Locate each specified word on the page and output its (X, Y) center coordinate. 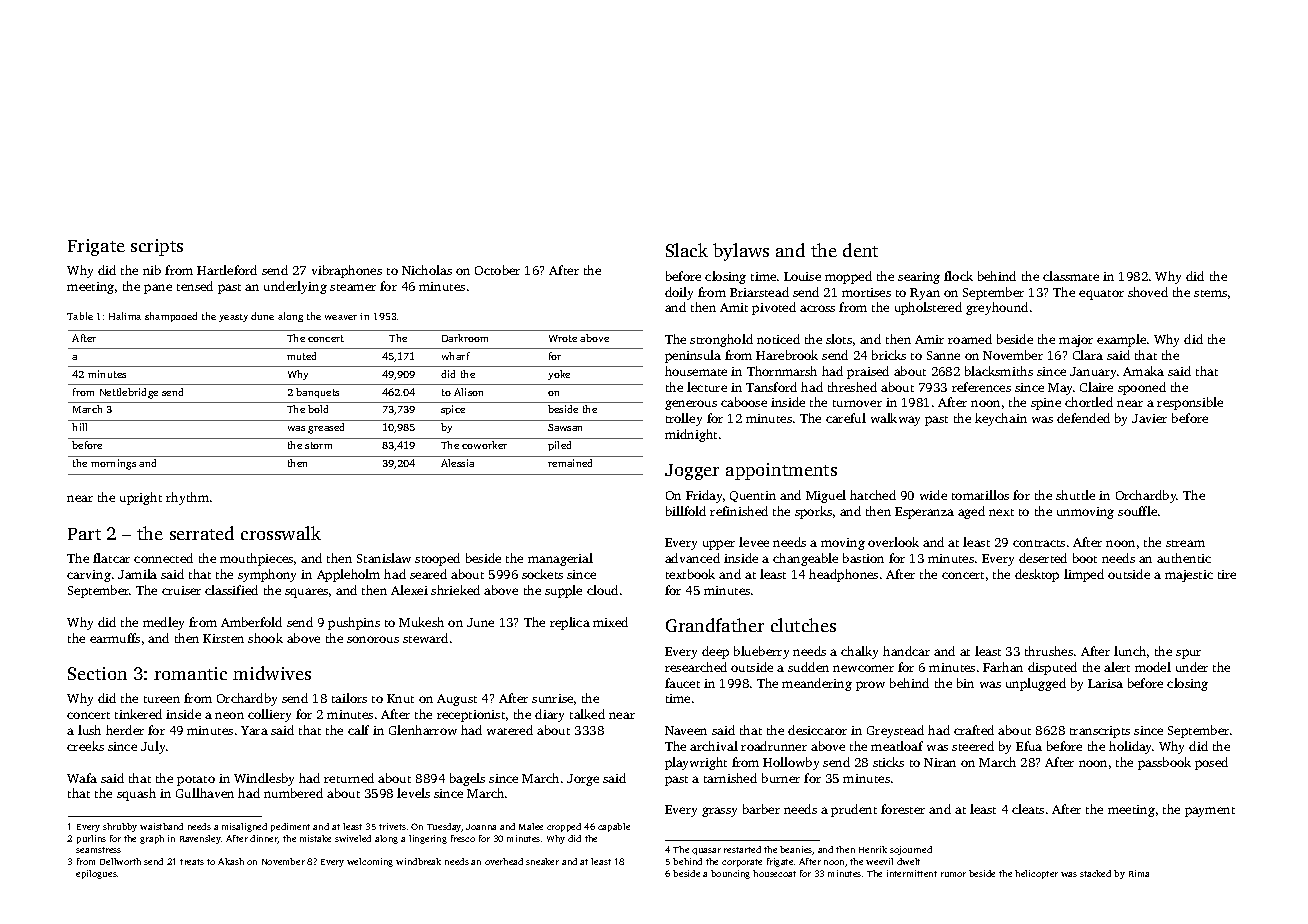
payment (1210, 812)
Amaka (1143, 371)
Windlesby (264, 779)
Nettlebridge (129, 393)
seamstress (98, 850)
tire (1227, 574)
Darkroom (465, 338)
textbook (690, 574)
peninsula (693, 356)
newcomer (863, 668)
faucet (682, 683)
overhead (504, 861)
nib (152, 270)
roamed (970, 339)
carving (89, 576)
